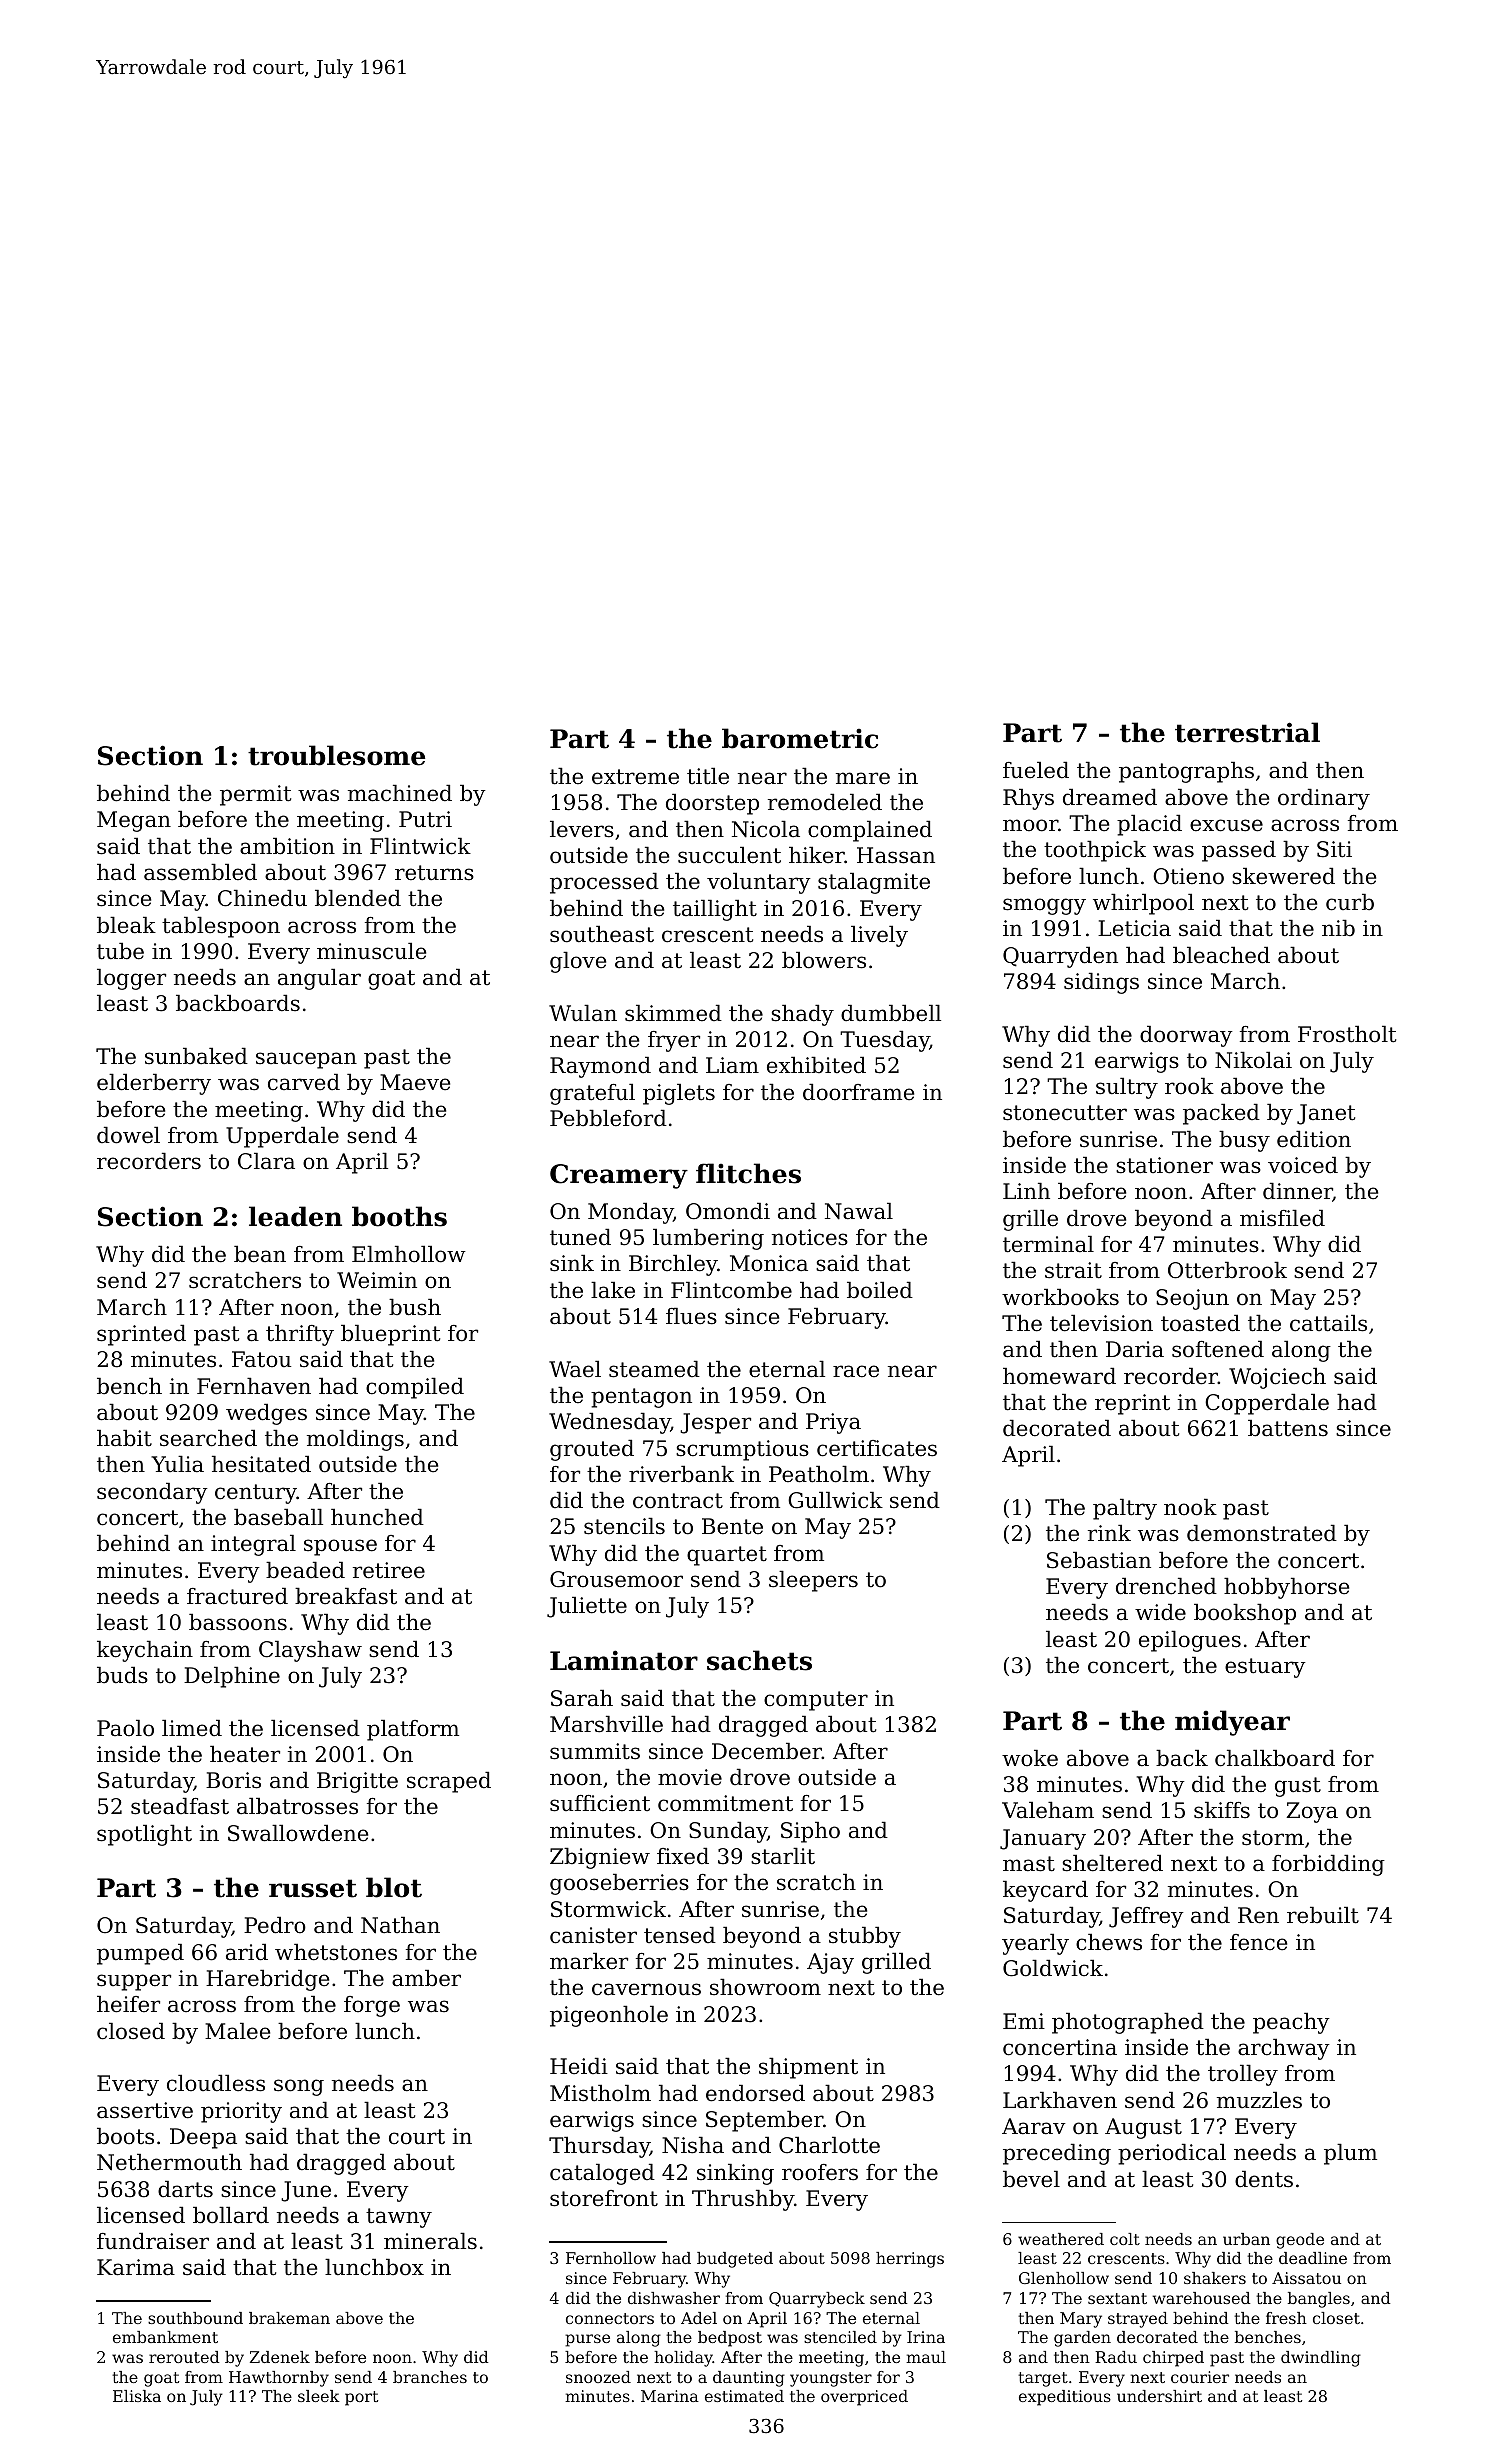 This screenshot has height=2464, width=1496. What do you see at coordinates (1314, 1139) in the screenshot?
I see `edition` at bounding box center [1314, 1139].
